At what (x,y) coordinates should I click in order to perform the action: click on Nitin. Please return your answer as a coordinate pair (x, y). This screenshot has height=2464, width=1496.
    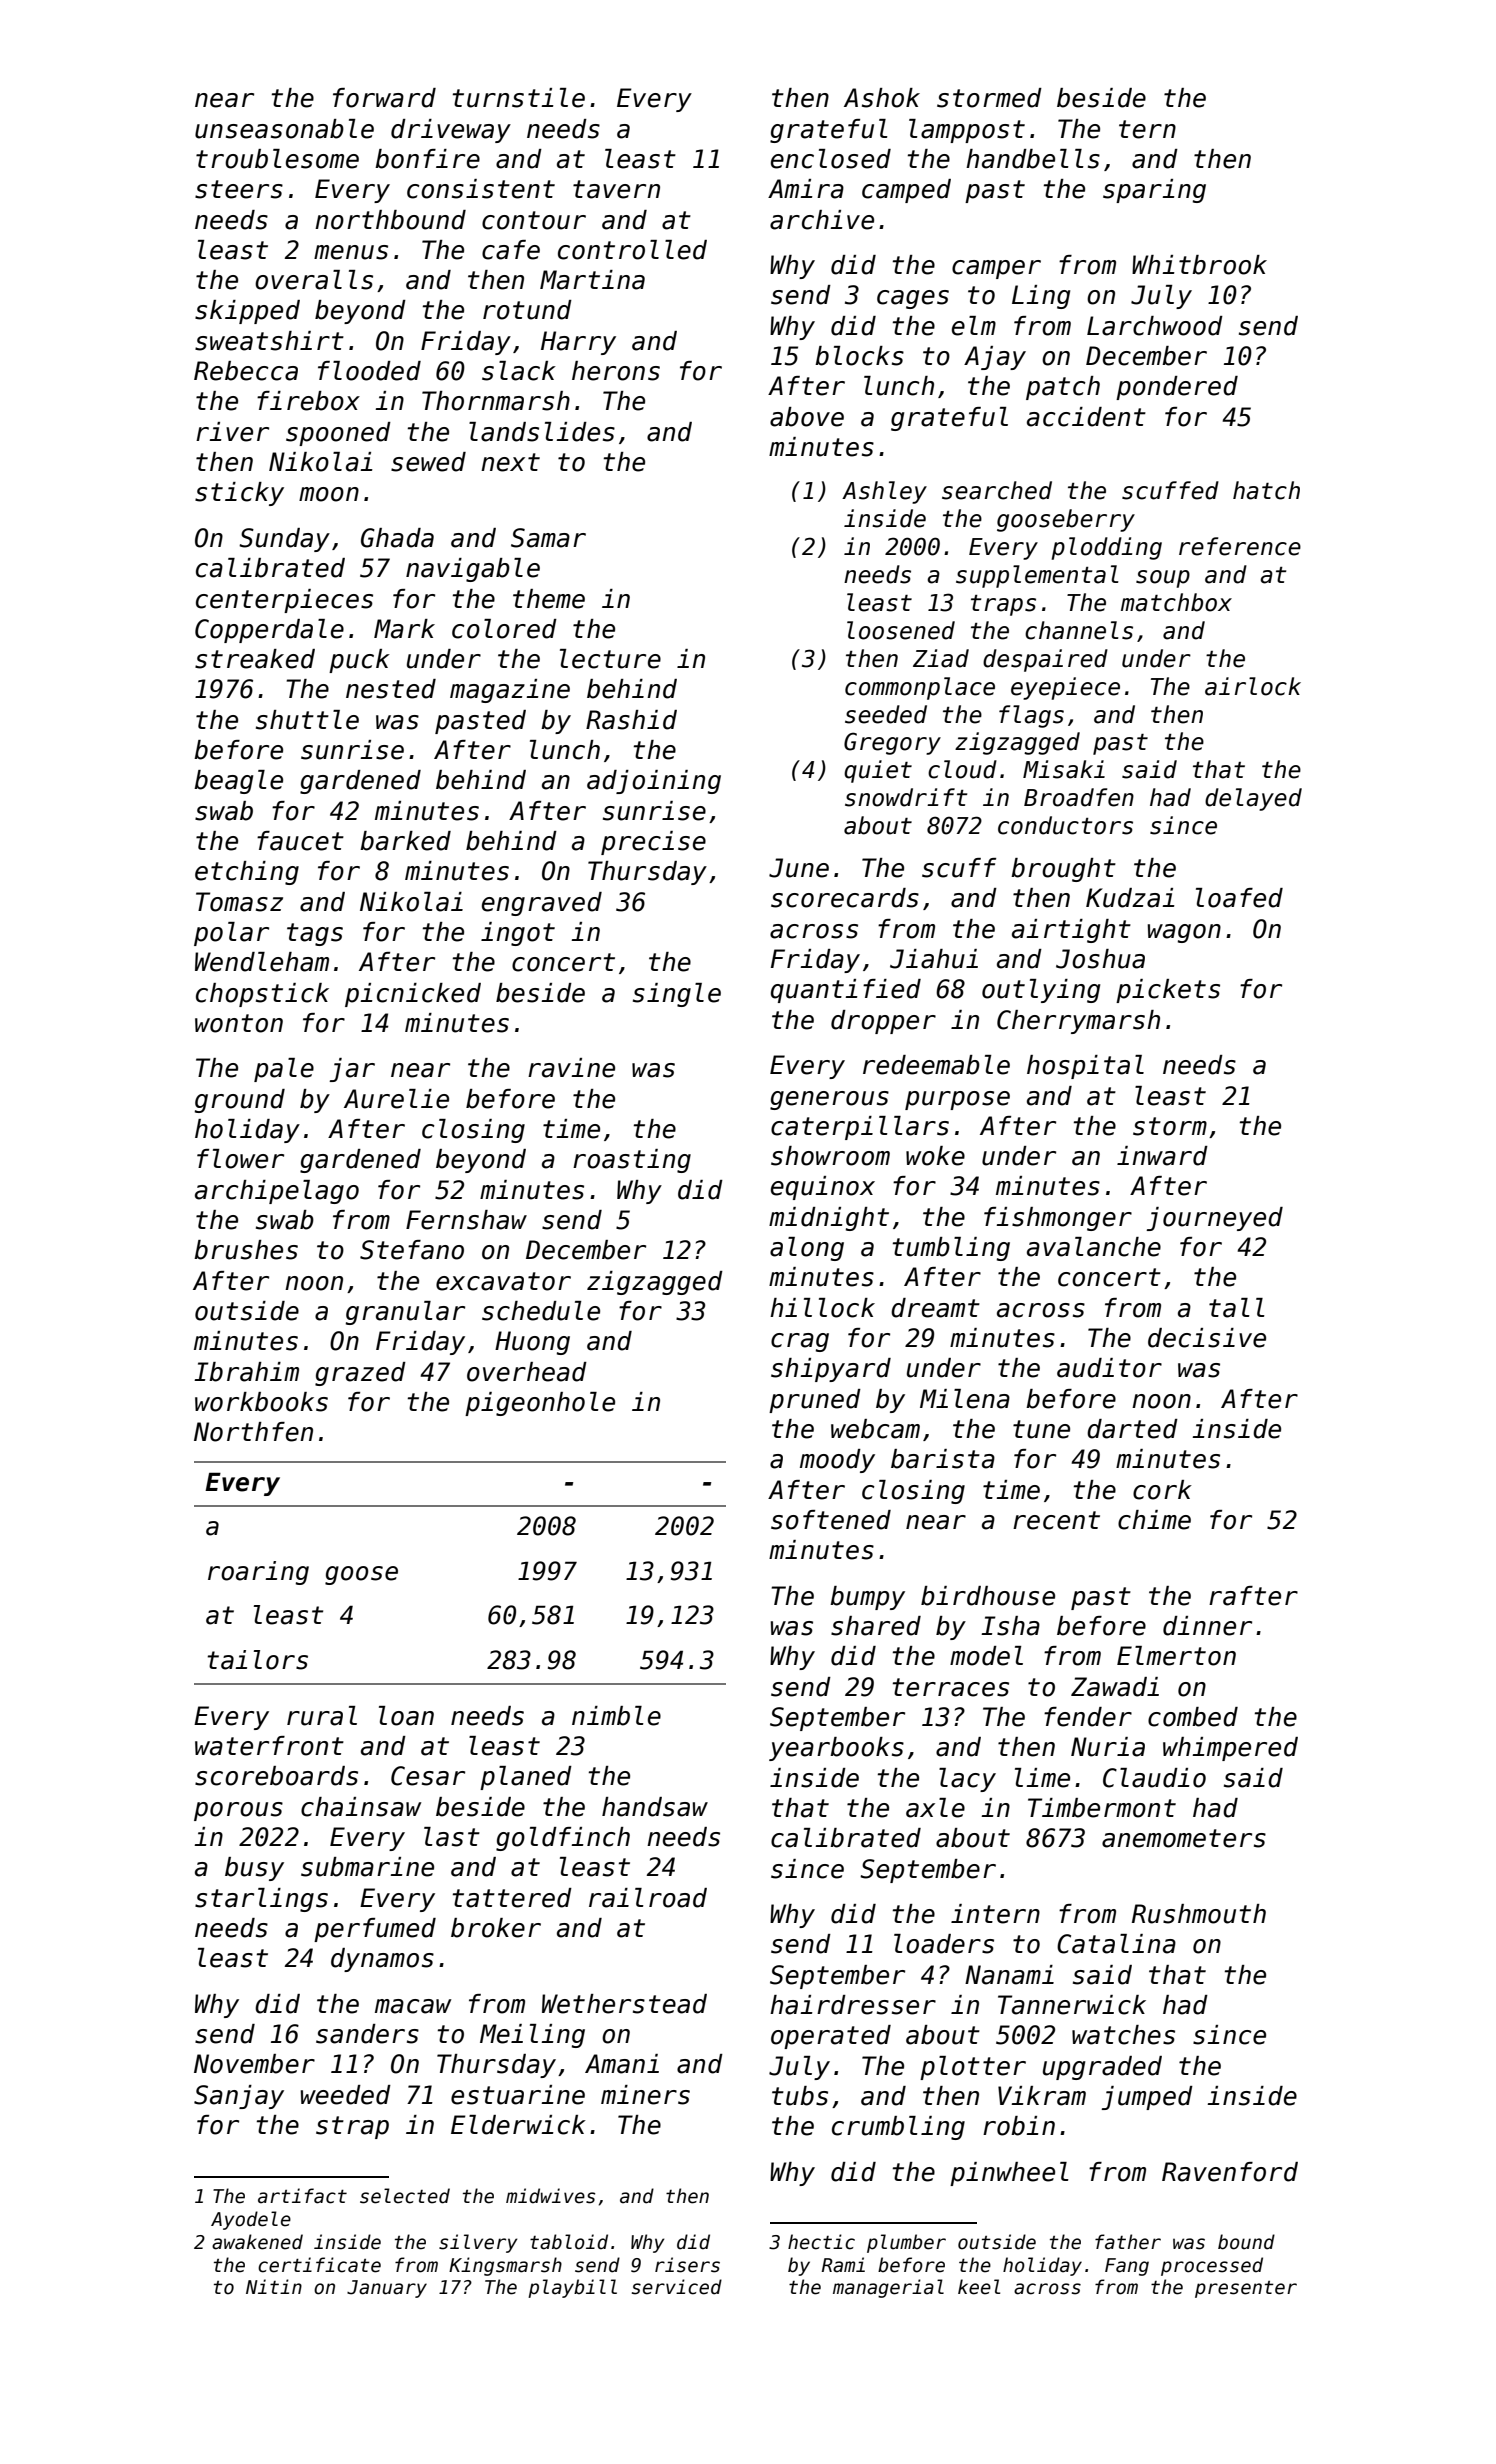
    Looking at the image, I should click on (274, 2286).
